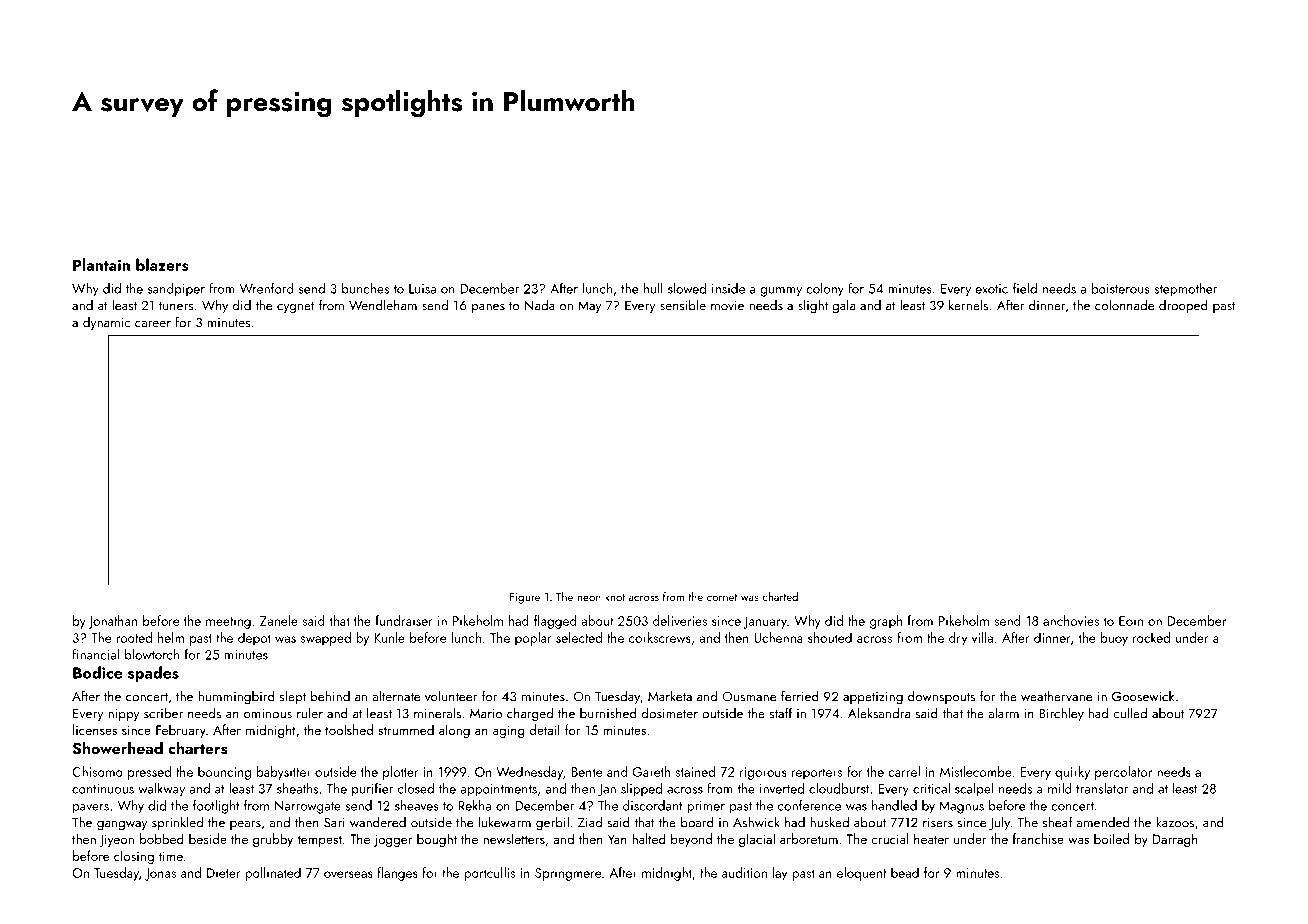 The image size is (1308, 924). Describe the element at coordinates (273, 874) in the image. I see `pollinated` at that location.
